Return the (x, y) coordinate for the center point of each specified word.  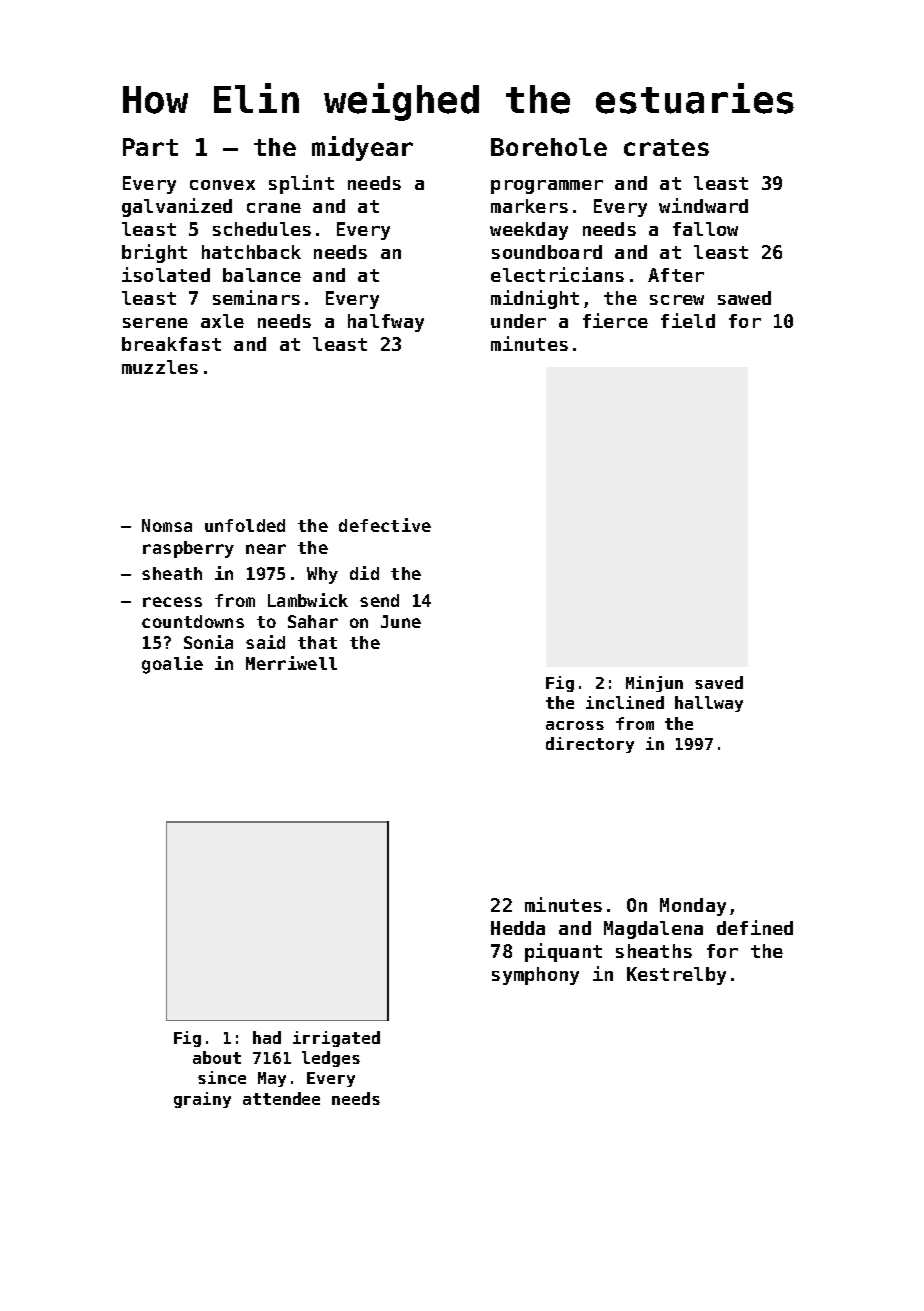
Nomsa (167, 525)
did (364, 573)
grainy (202, 1100)
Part (150, 147)
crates (666, 147)
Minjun (654, 684)
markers (529, 206)
